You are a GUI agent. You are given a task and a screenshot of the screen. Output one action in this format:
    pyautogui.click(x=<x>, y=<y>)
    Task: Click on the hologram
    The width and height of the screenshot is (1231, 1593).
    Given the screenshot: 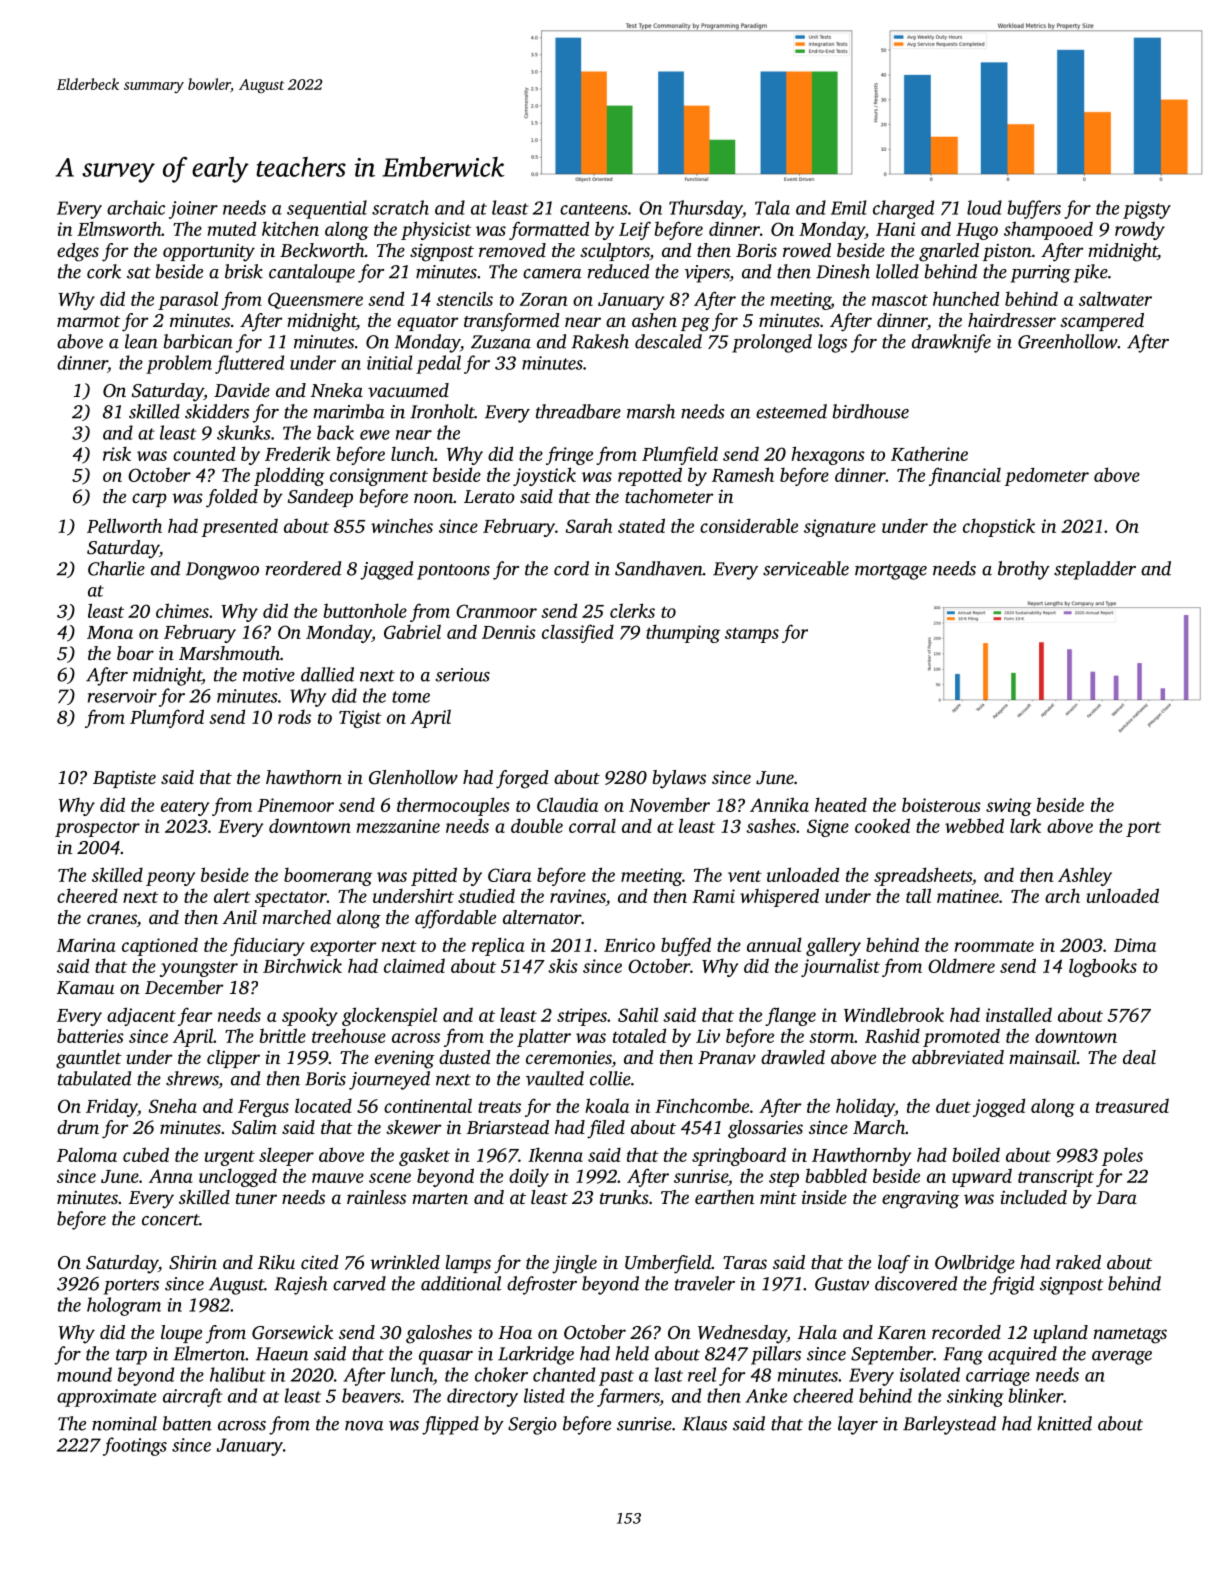 What is the action you would take?
    pyautogui.click(x=124, y=1306)
